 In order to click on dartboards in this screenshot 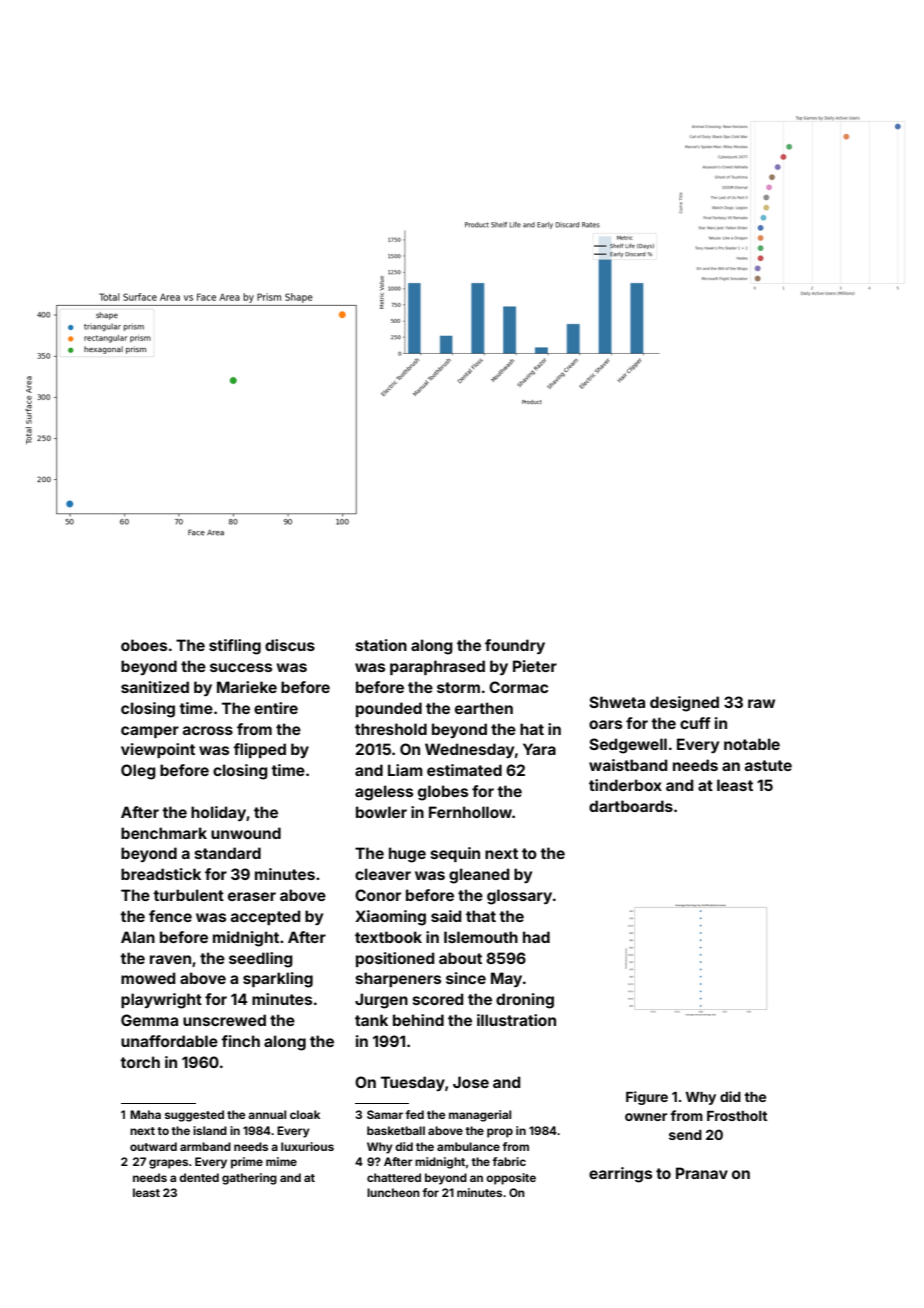, I will do `click(631, 806)`.
